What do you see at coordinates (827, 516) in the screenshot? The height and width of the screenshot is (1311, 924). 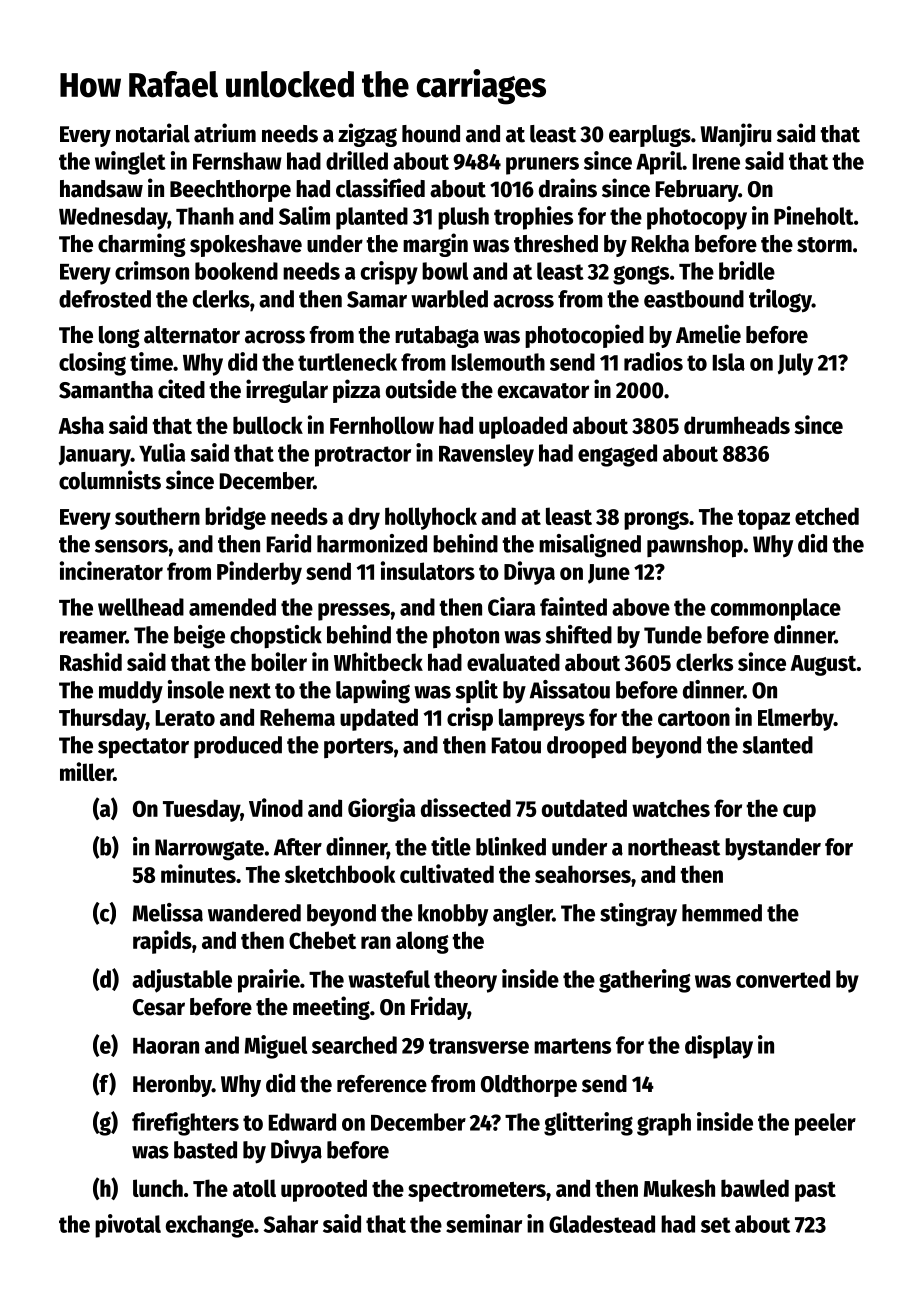 I see `etched` at bounding box center [827, 516].
